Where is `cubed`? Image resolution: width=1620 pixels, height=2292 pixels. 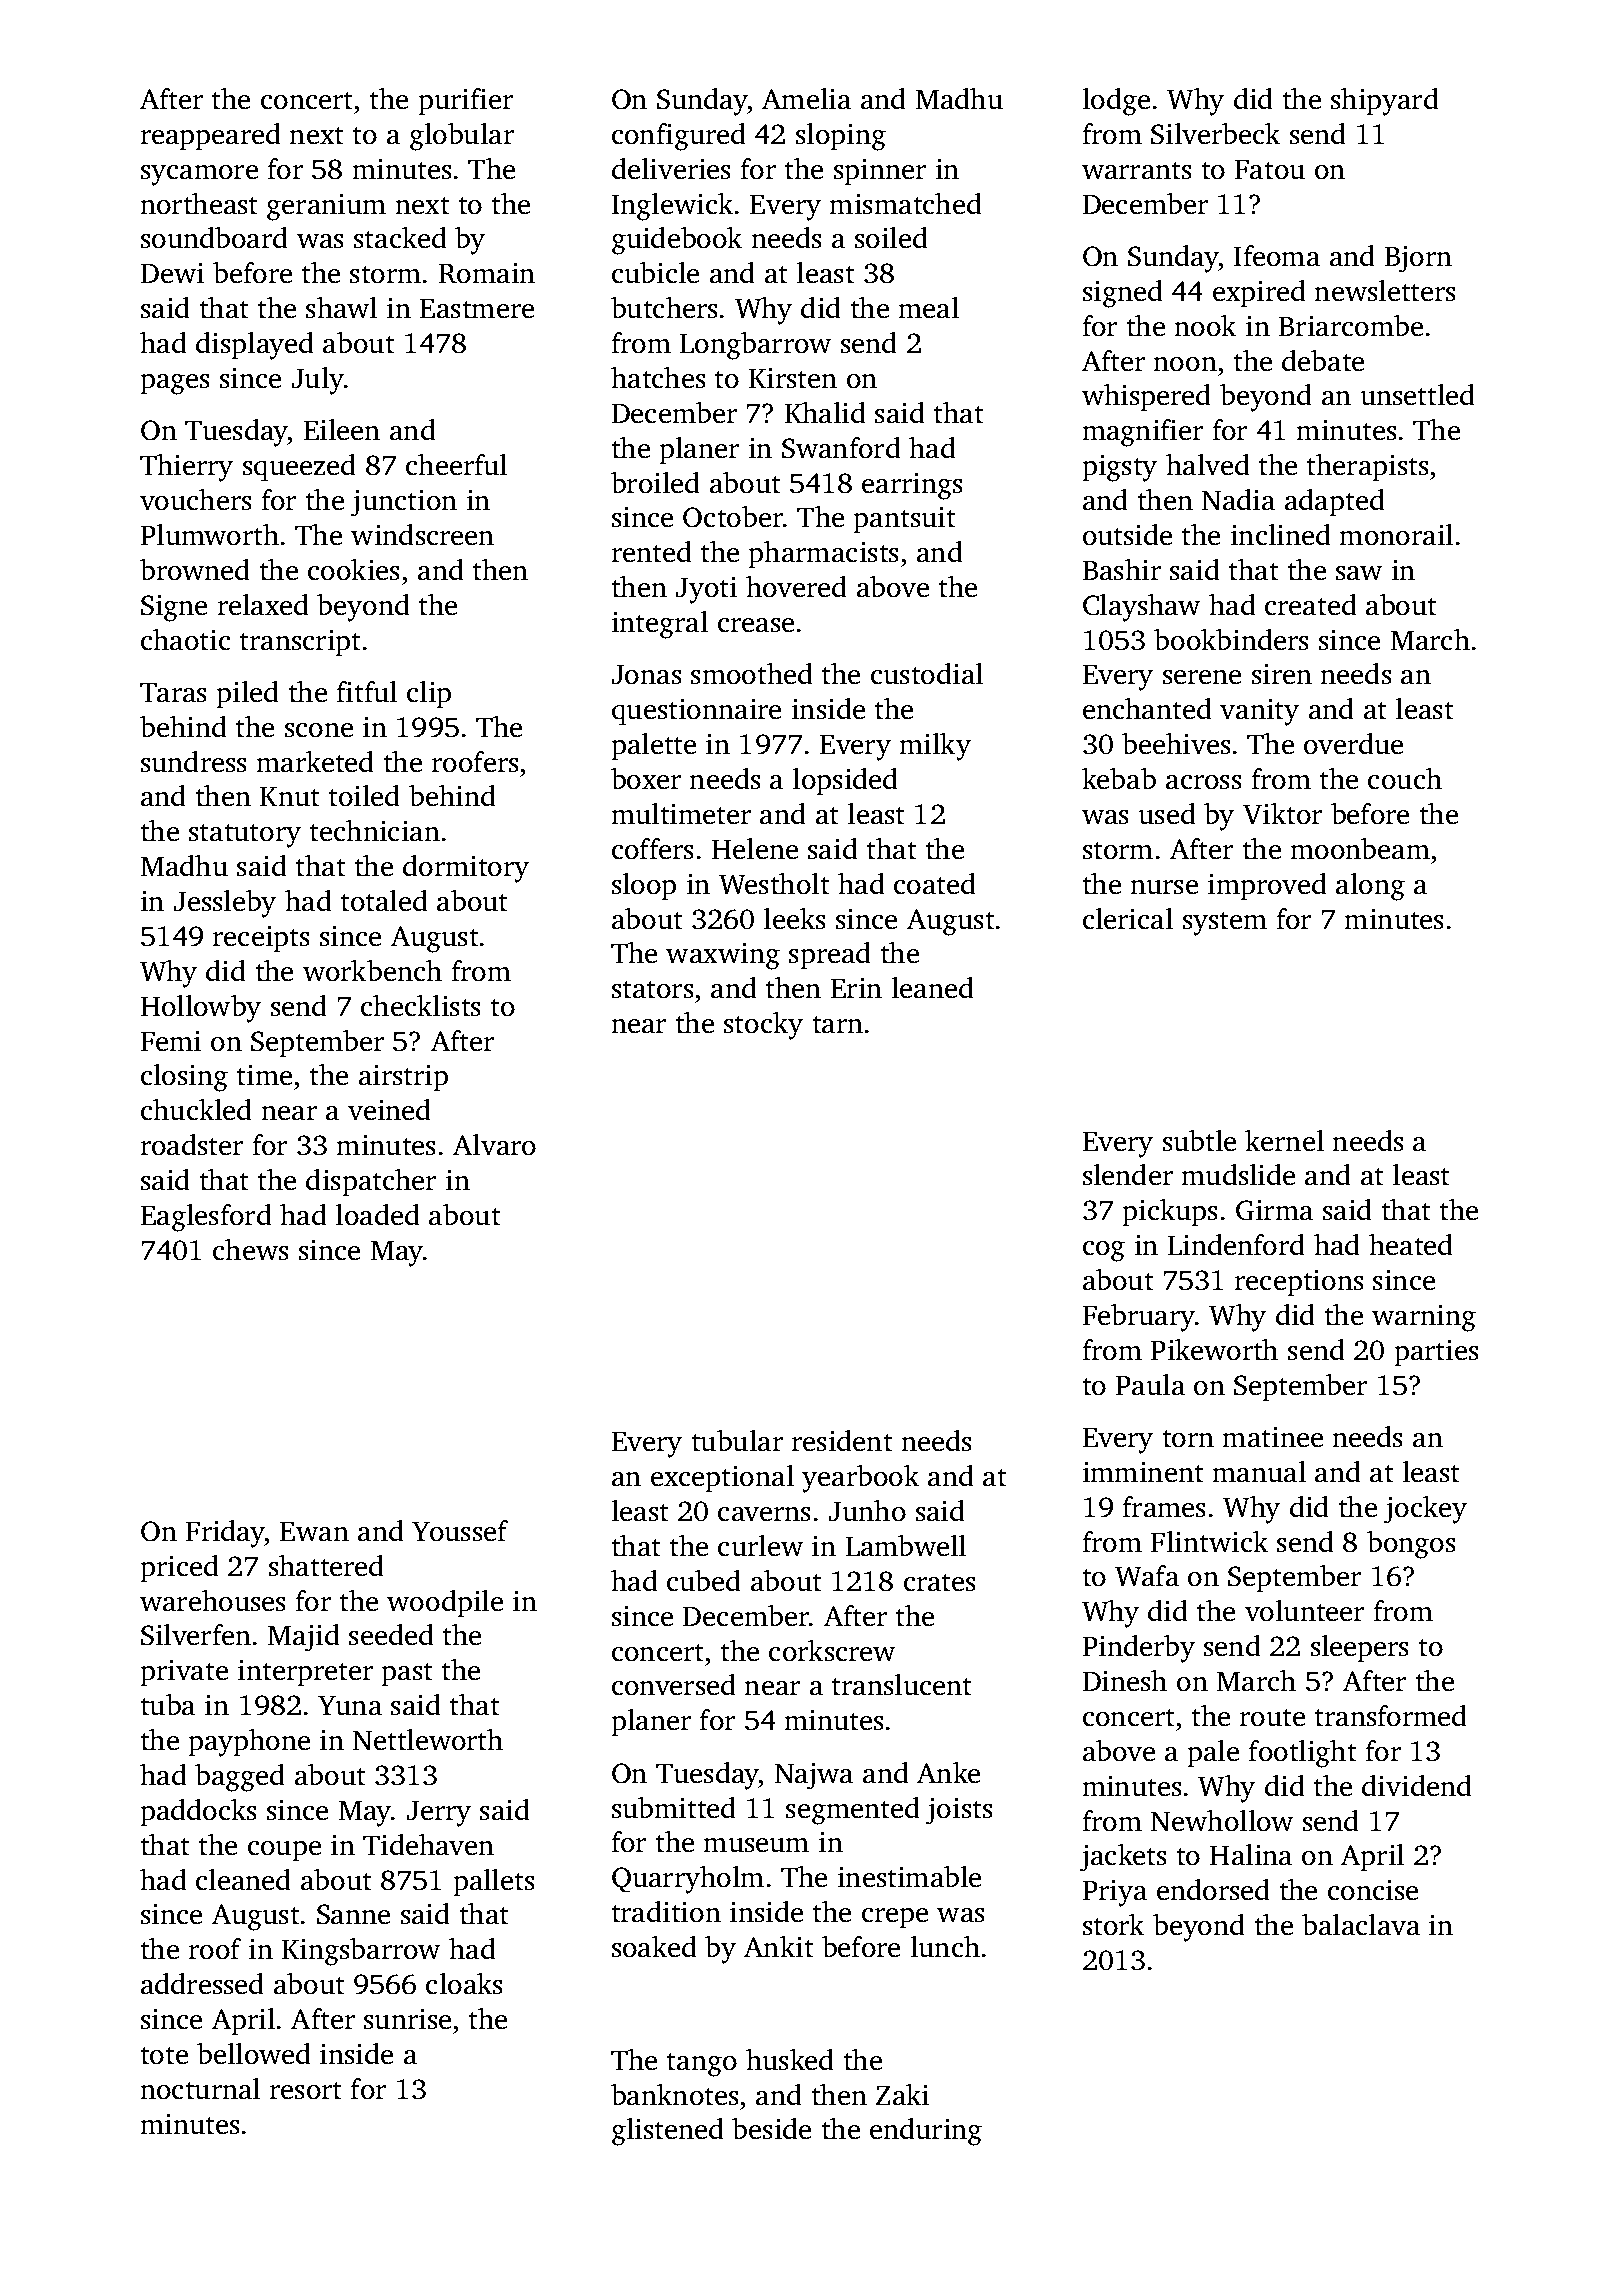
cubed is located at coordinates (704, 1581).
